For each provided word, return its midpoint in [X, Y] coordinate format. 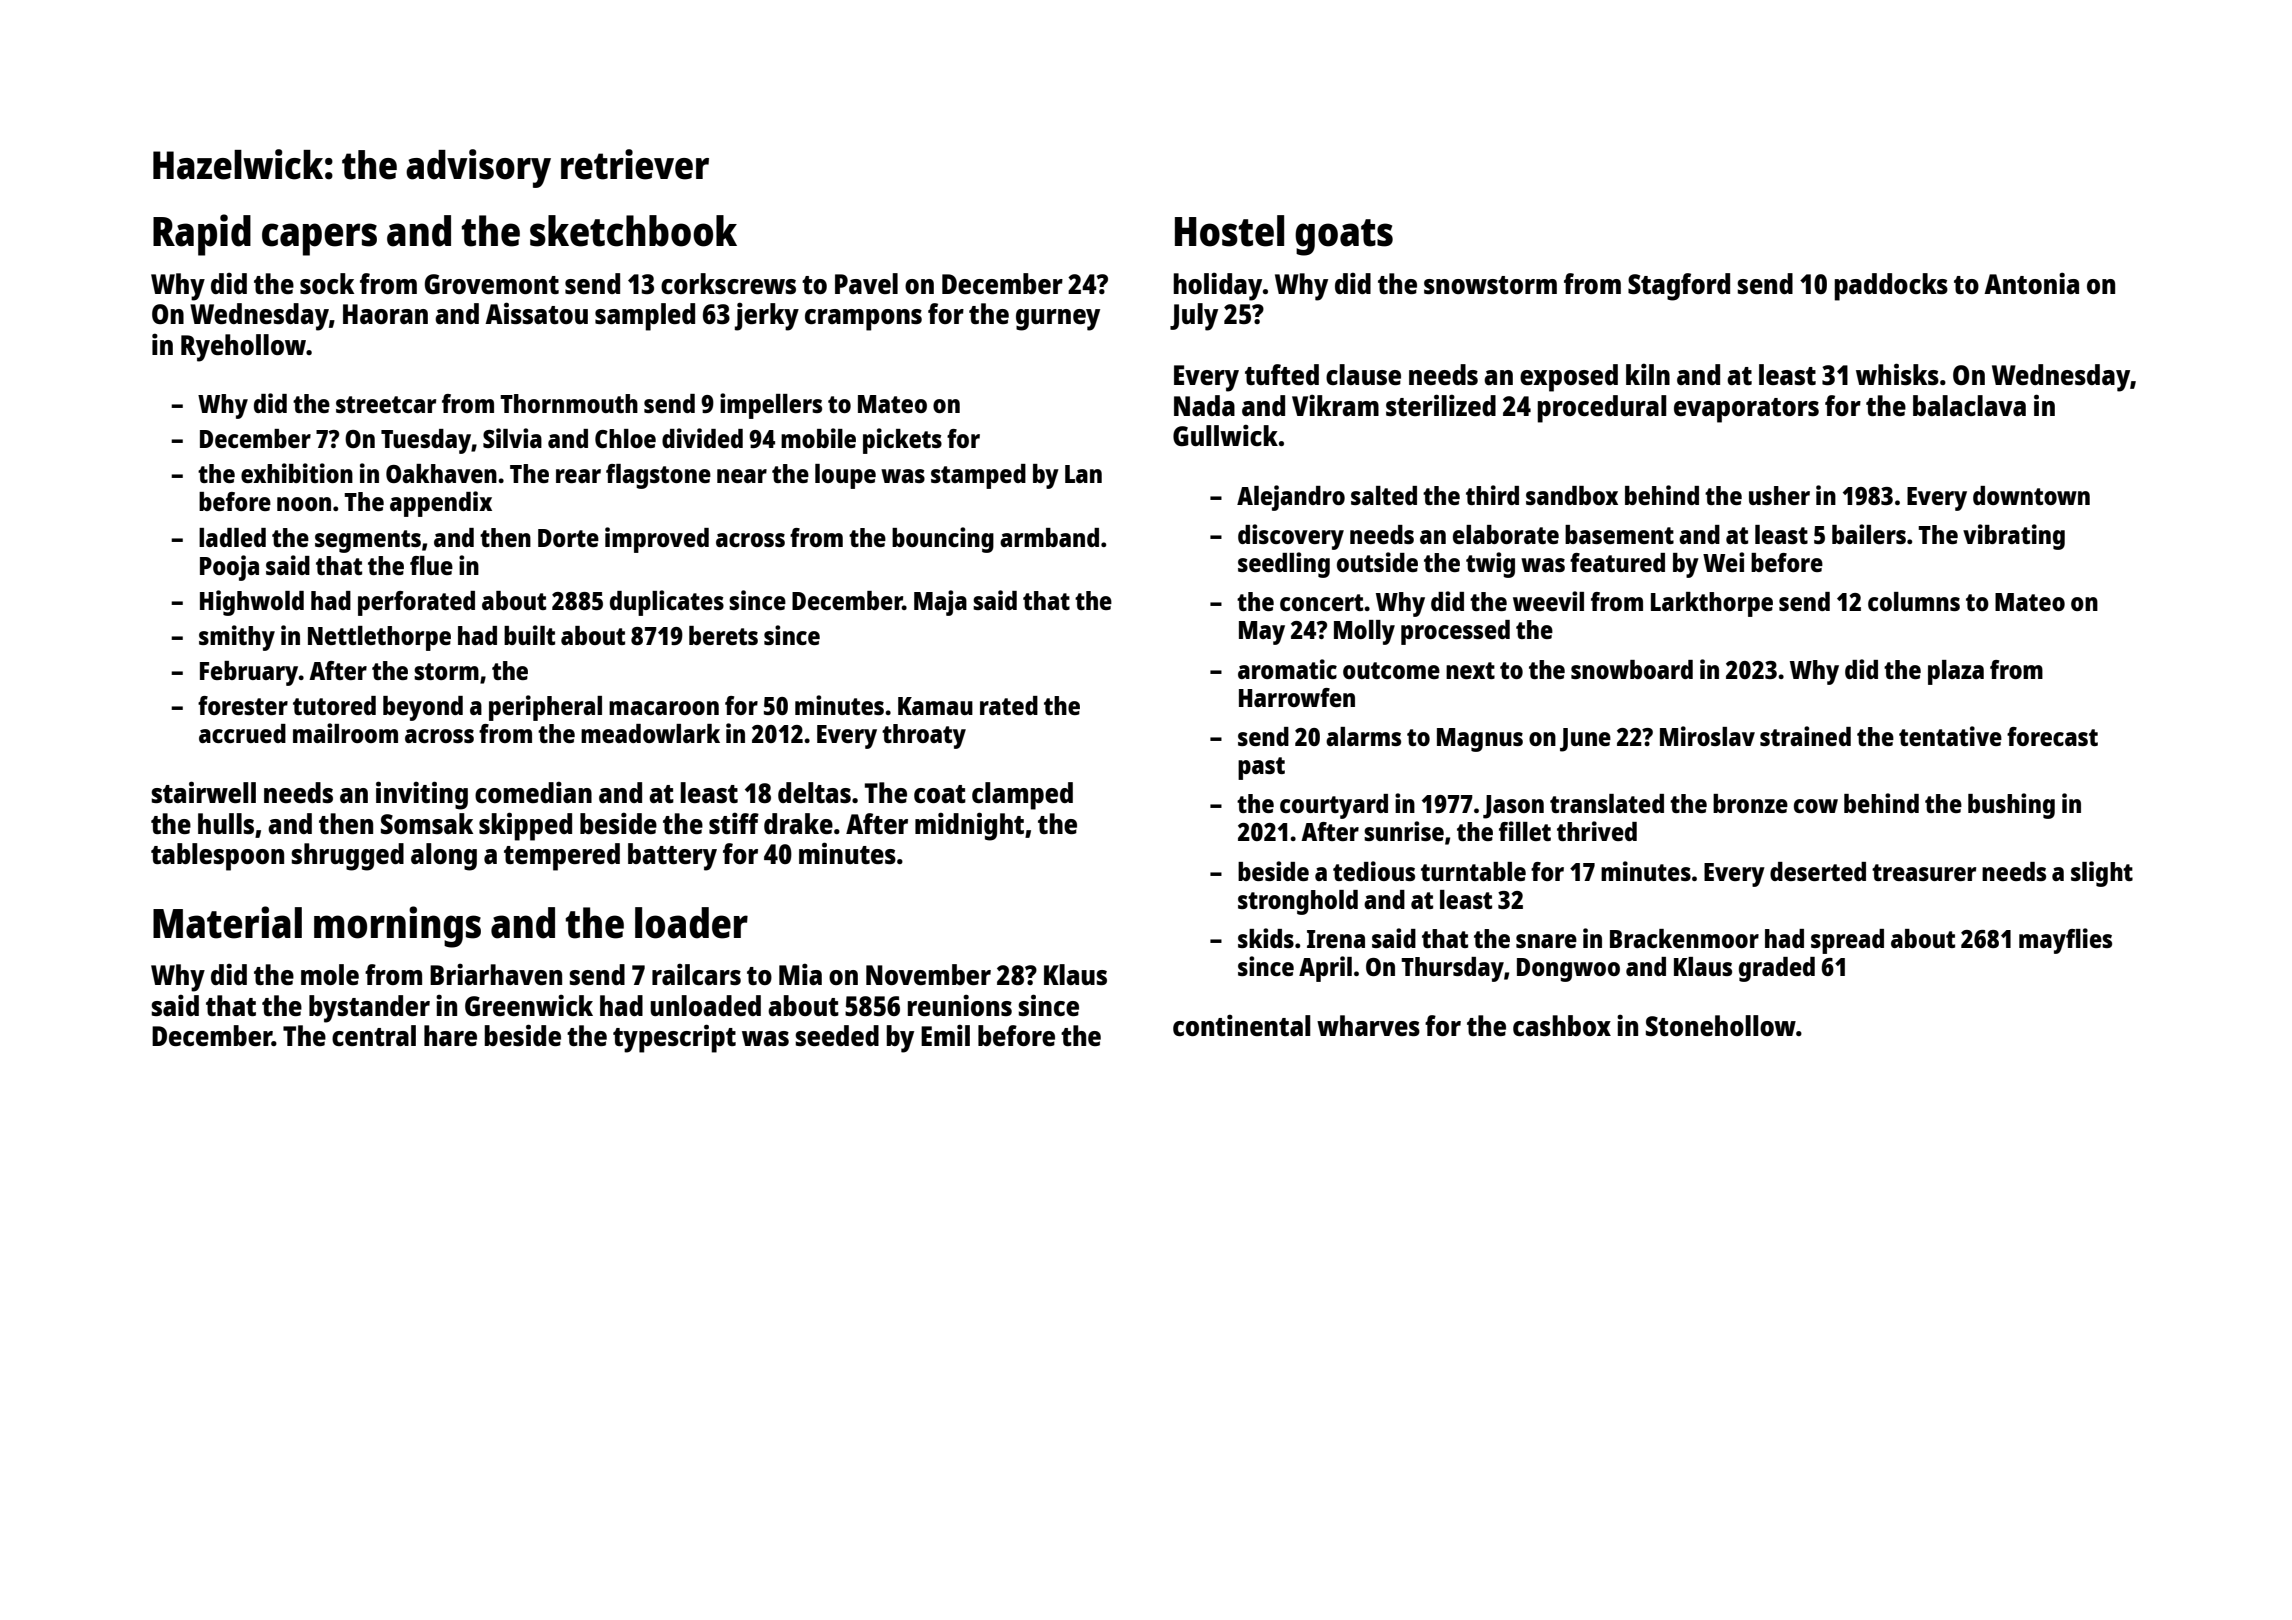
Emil [945, 1035]
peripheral [545, 708]
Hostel [1229, 231]
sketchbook [633, 231]
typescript [674, 1038]
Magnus [1480, 740]
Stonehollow [1721, 1025]
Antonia [2031, 283]
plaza [1956, 672]
